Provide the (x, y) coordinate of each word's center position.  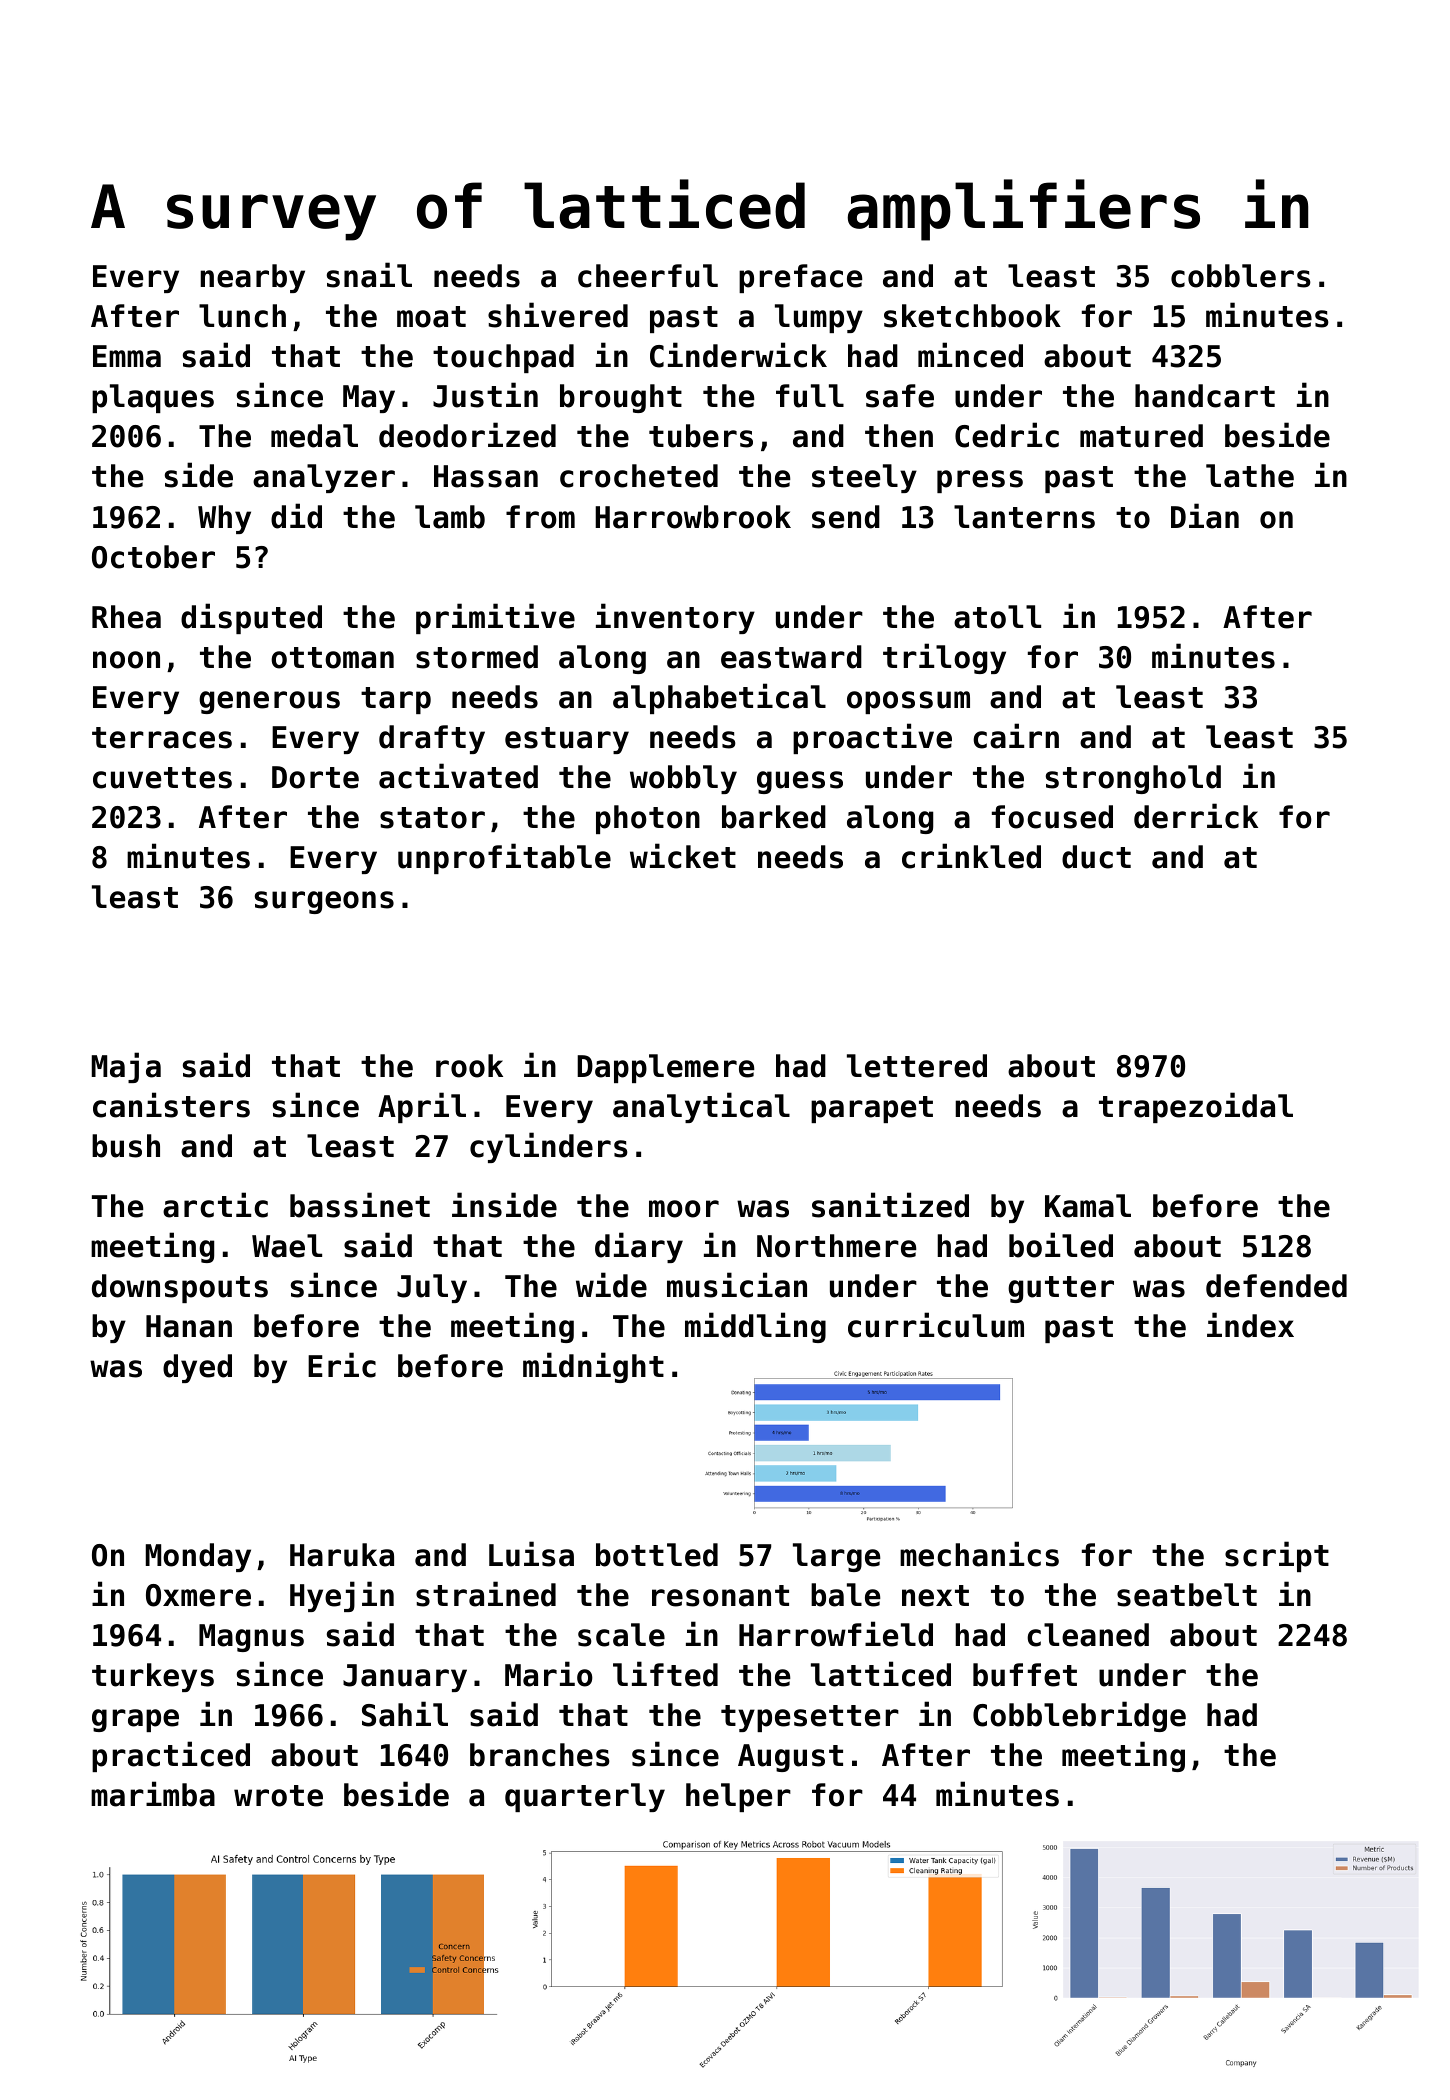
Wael (287, 1246)
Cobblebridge (1079, 1716)
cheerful (648, 276)
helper (738, 1797)
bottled (657, 1555)
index (1250, 1325)
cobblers (1241, 276)
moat (431, 317)
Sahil (405, 1714)
